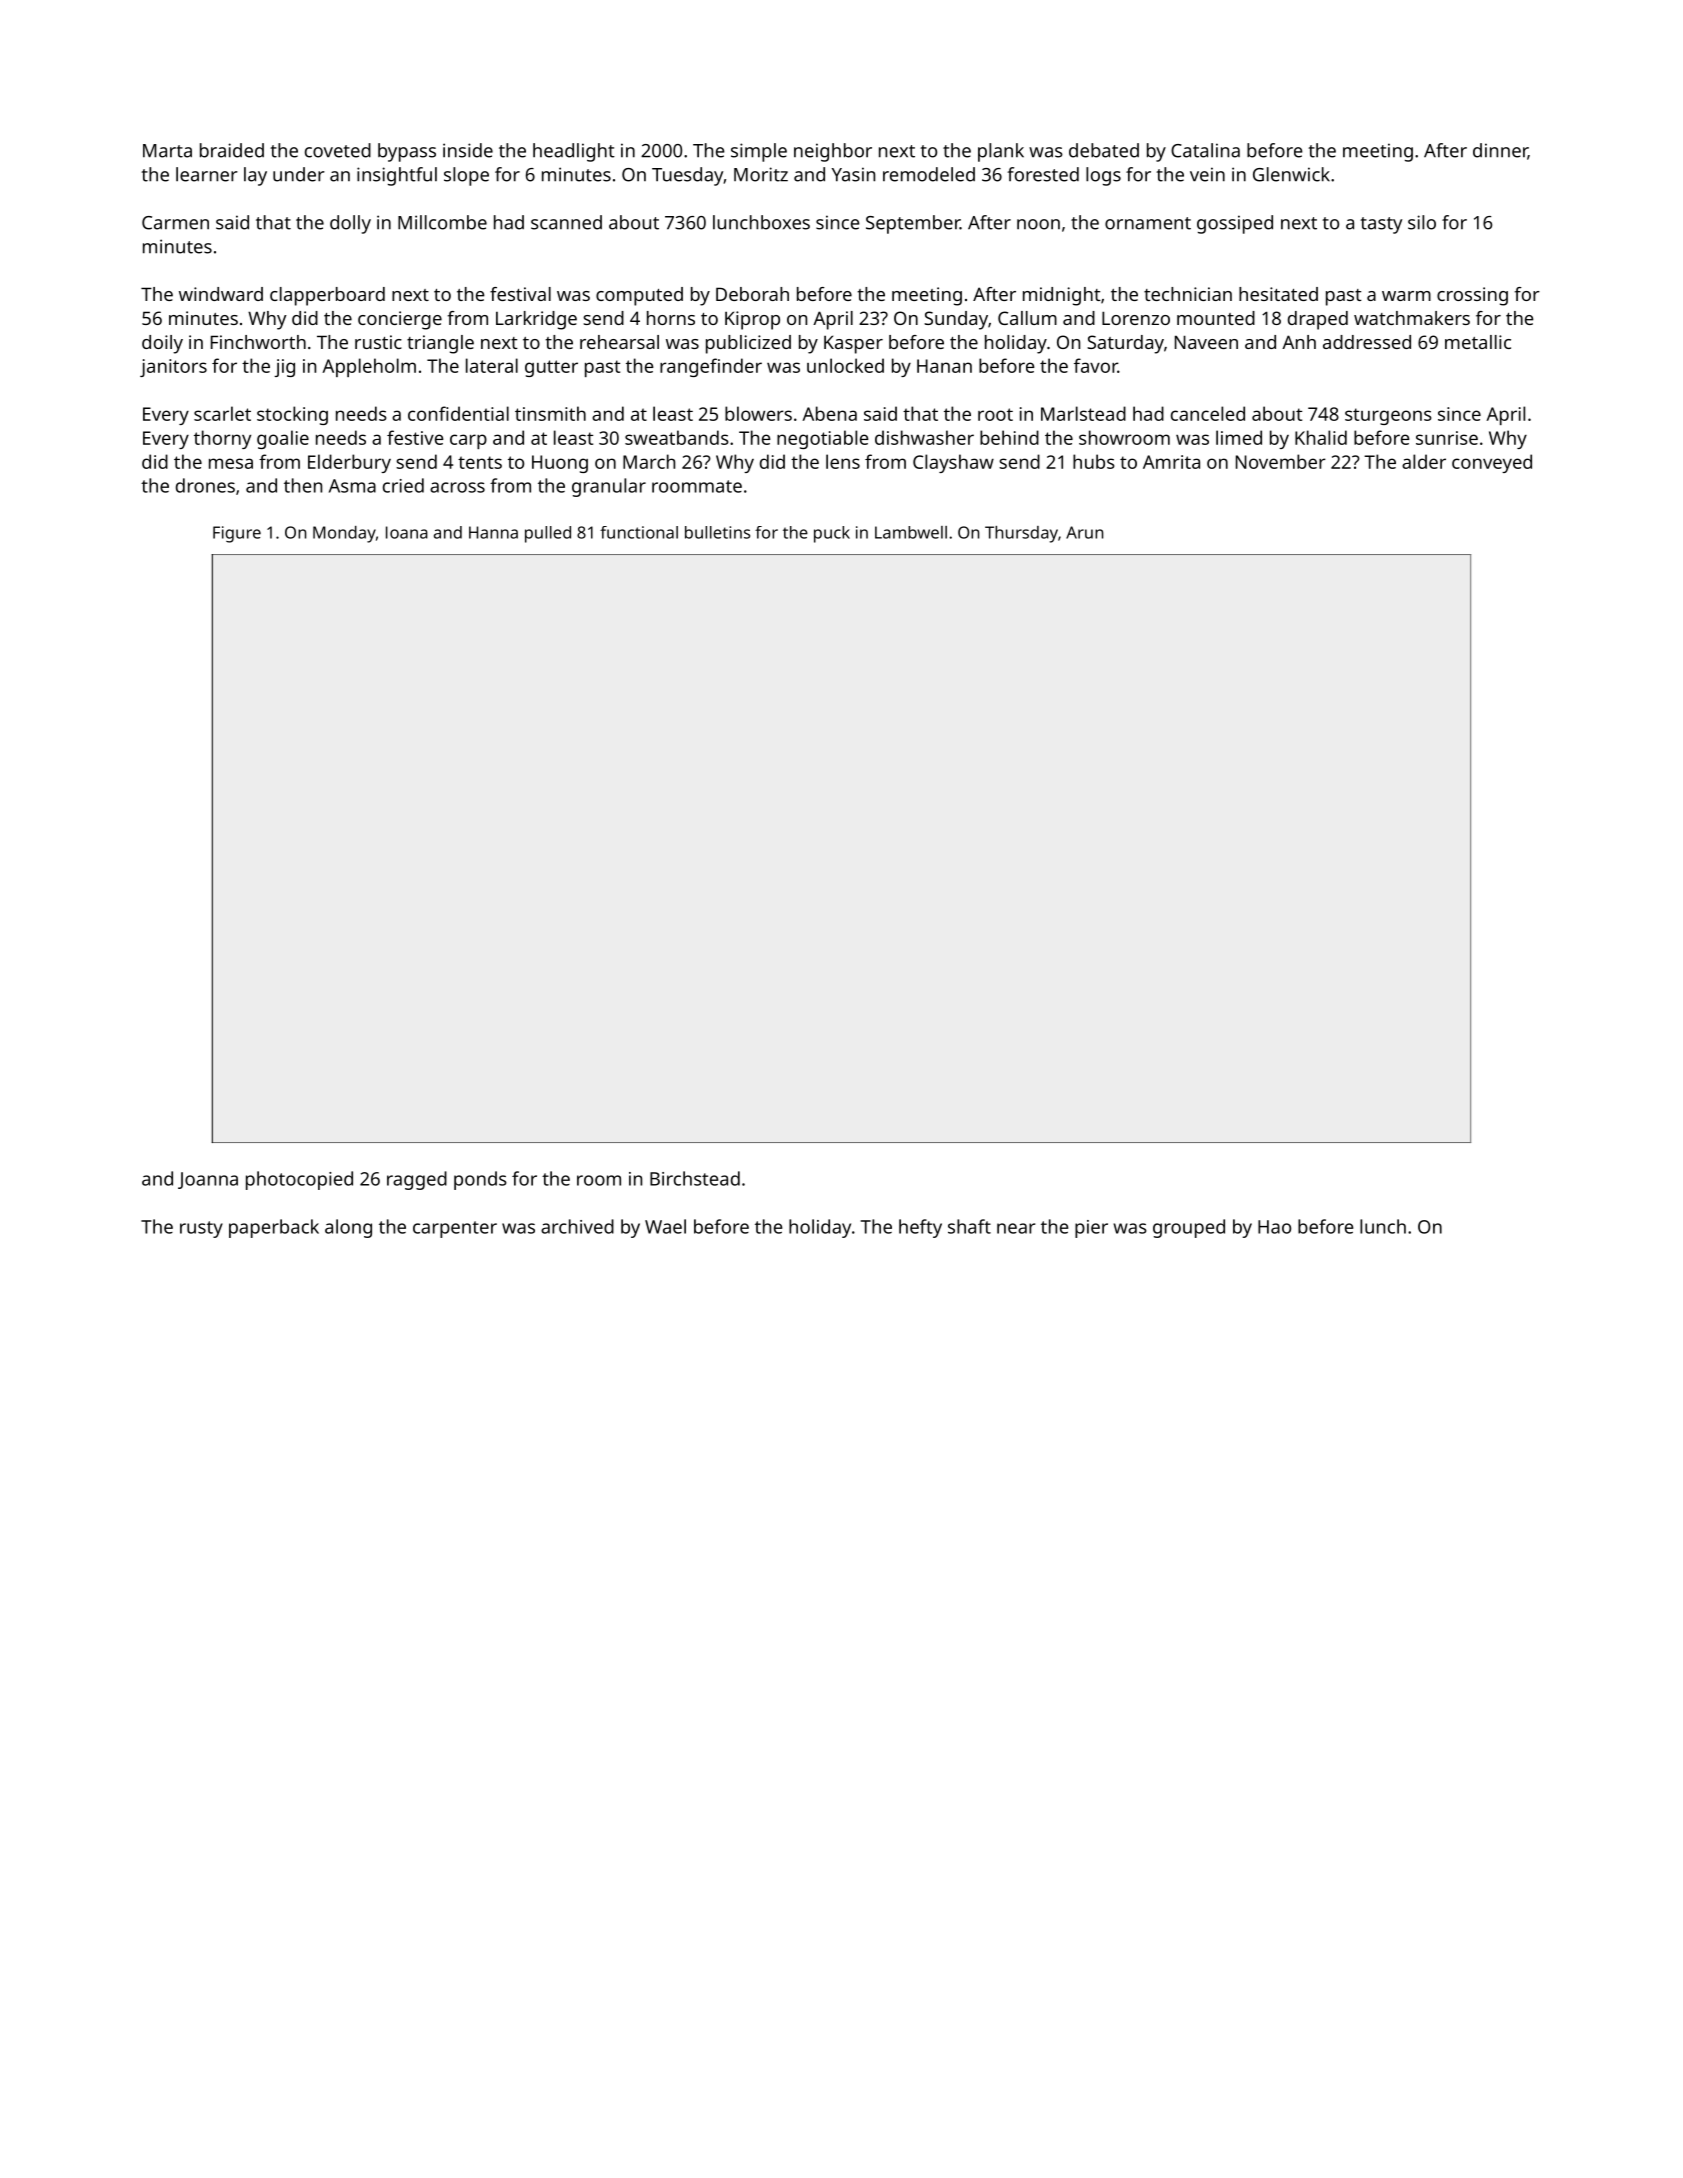  I want to click on ponds, so click(480, 1180).
